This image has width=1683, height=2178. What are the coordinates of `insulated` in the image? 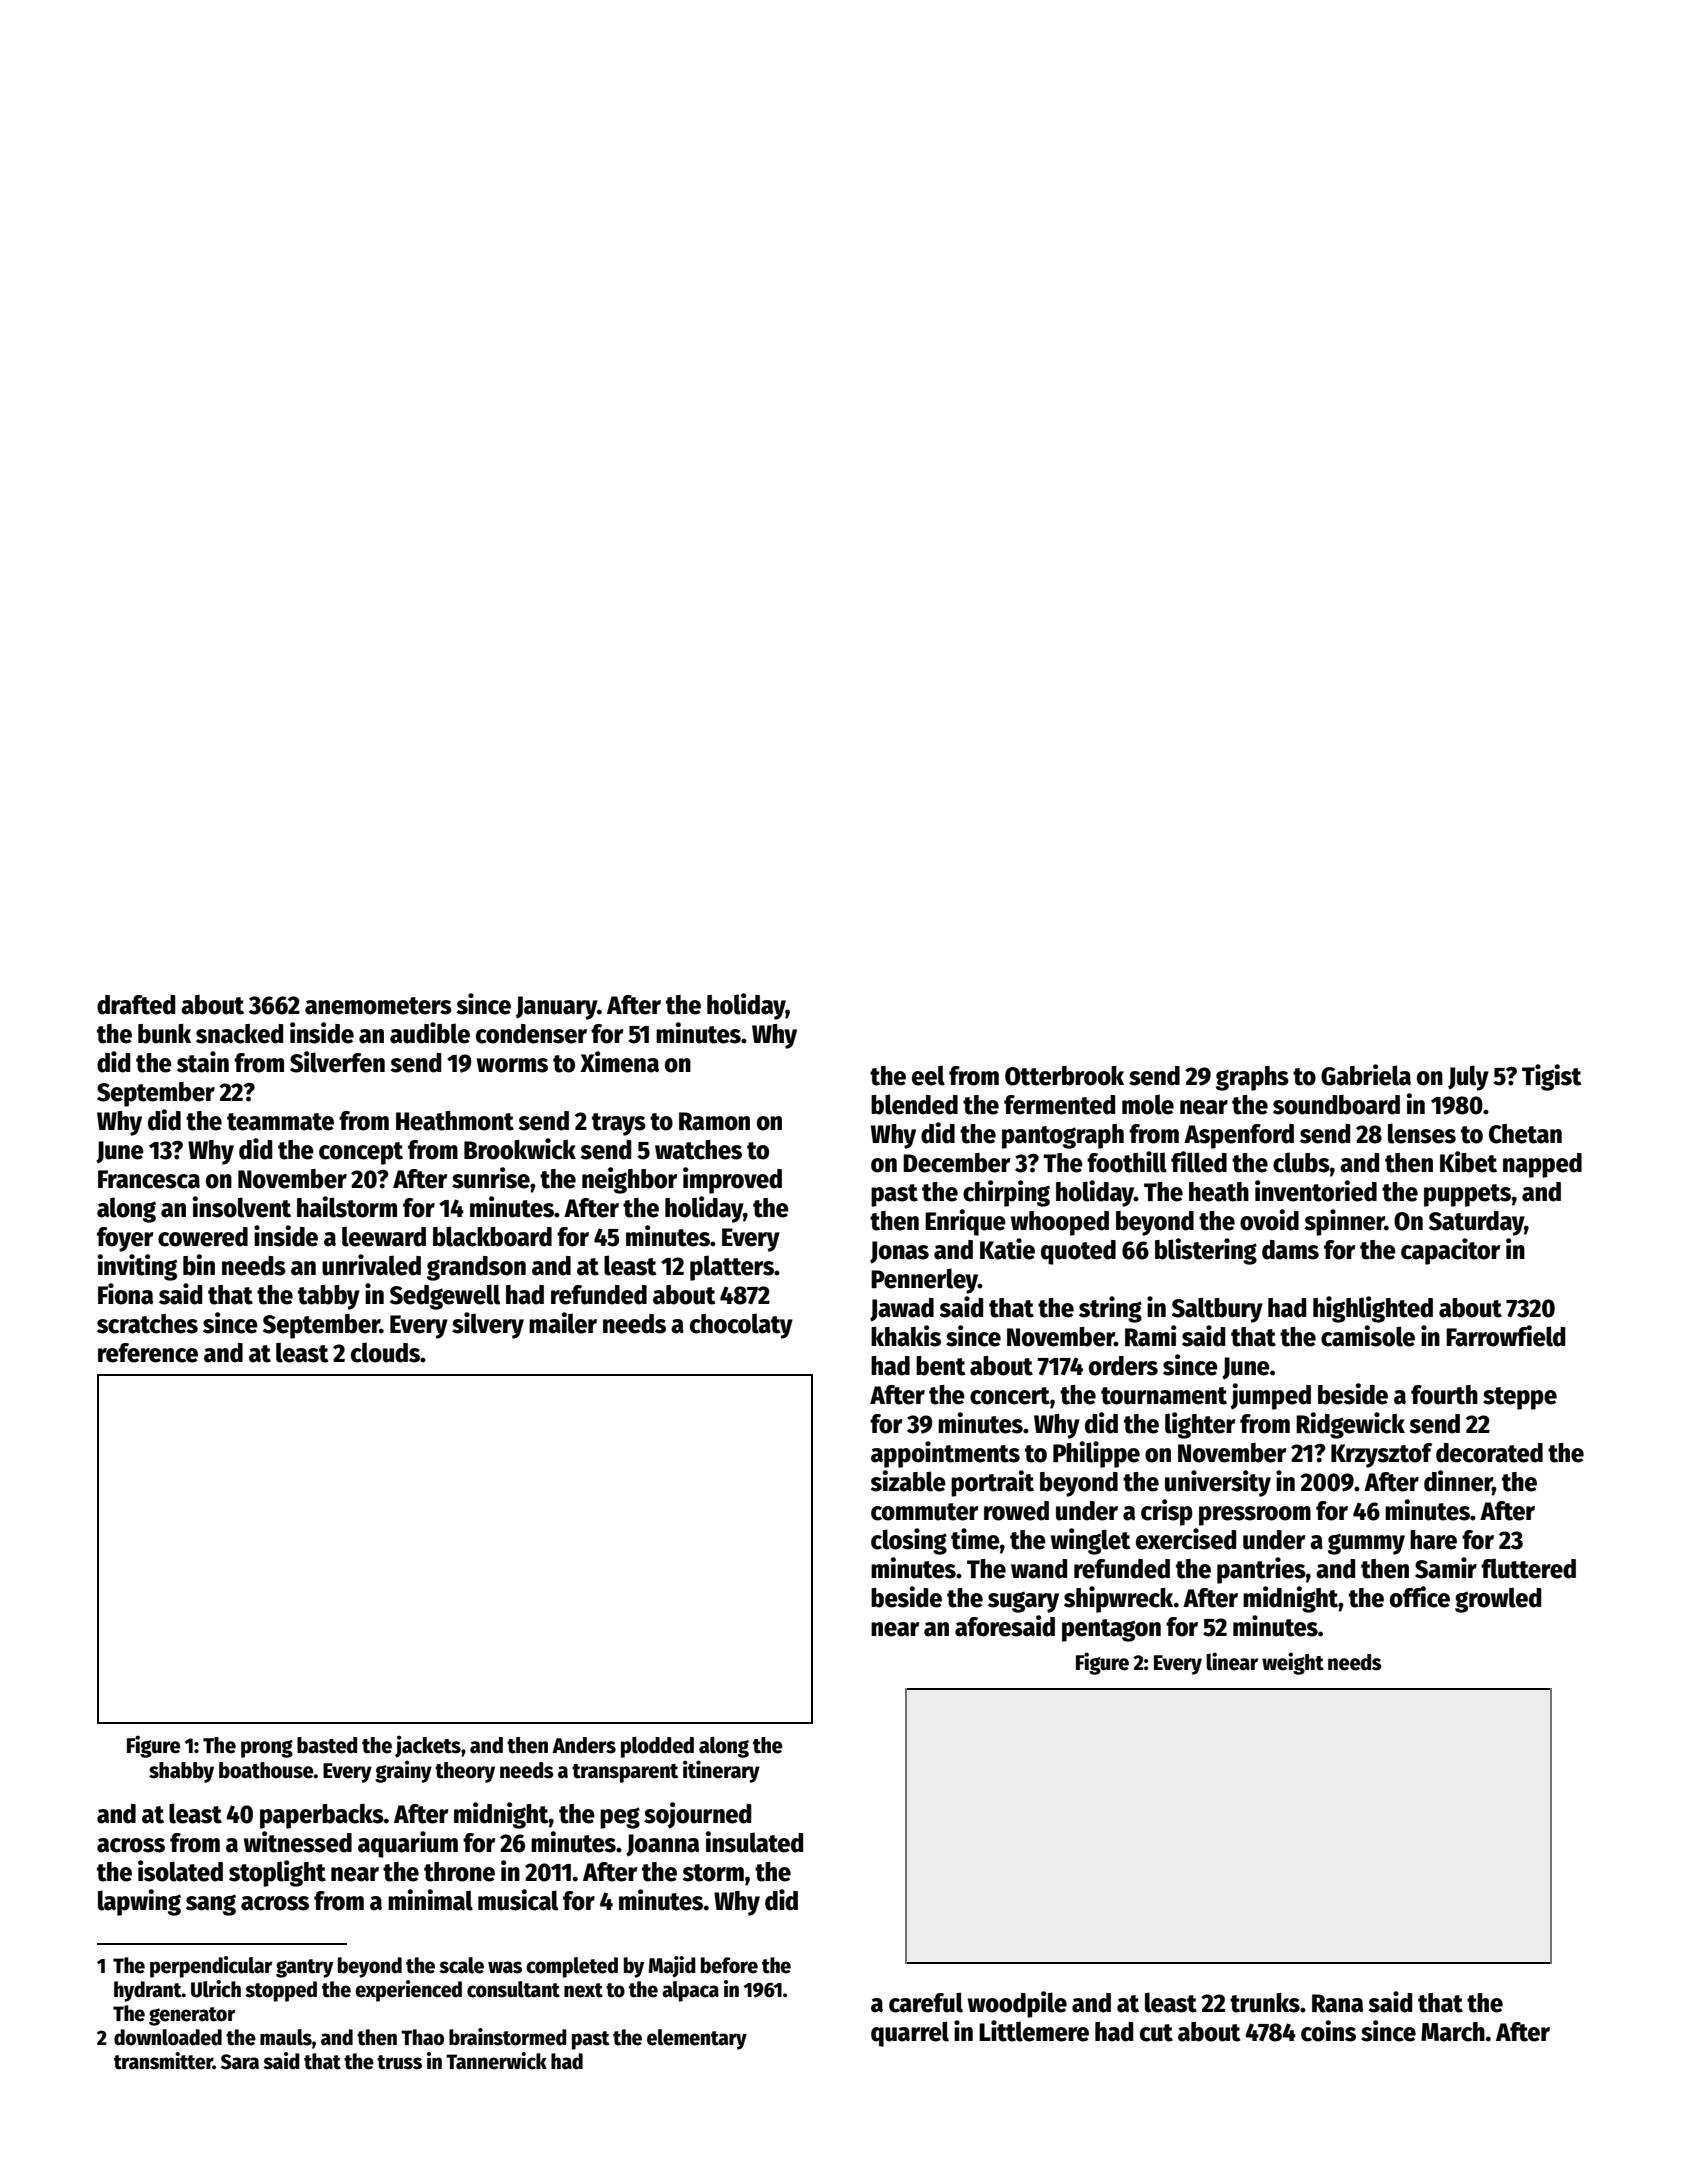 It's located at (754, 1842).
